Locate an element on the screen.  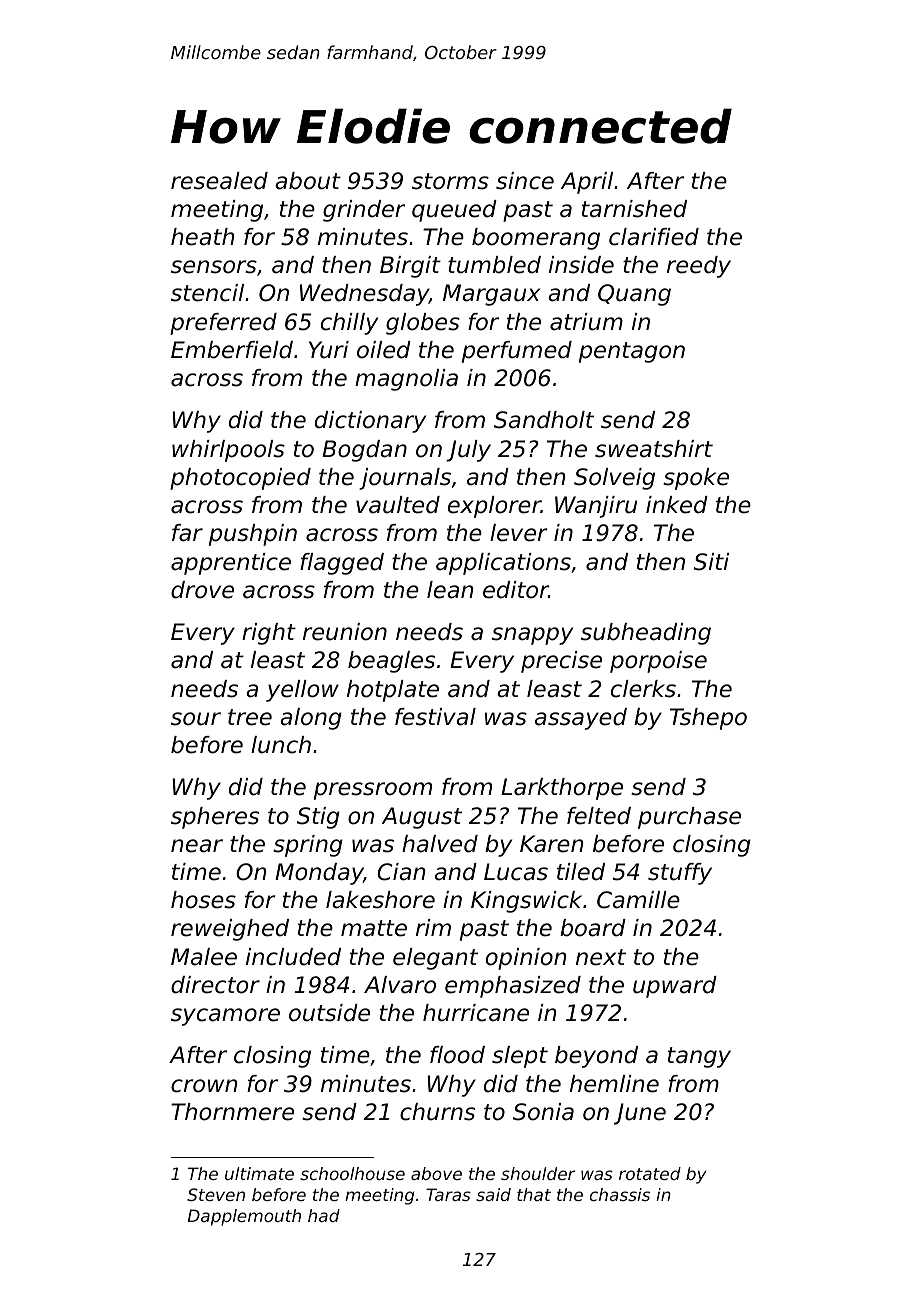
reunion is located at coordinates (345, 632).
